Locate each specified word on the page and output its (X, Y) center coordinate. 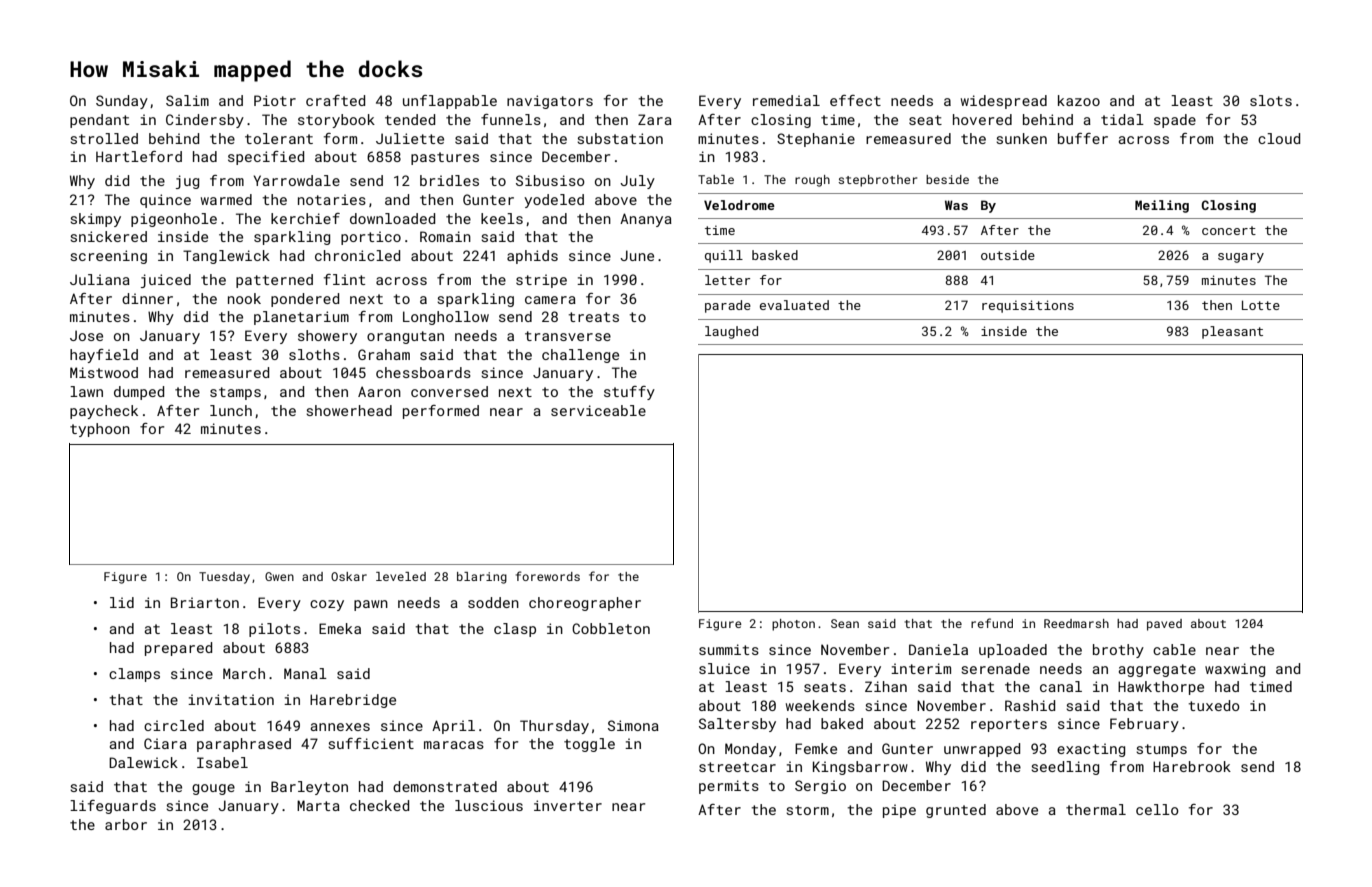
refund (992, 623)
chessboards (423, 372)
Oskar (349, 576)
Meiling (1162, 206)
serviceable (598, 410)
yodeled (554, 201)
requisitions (1028, 306)
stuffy (629, 393)
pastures (445, 158)
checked (379, 805)
